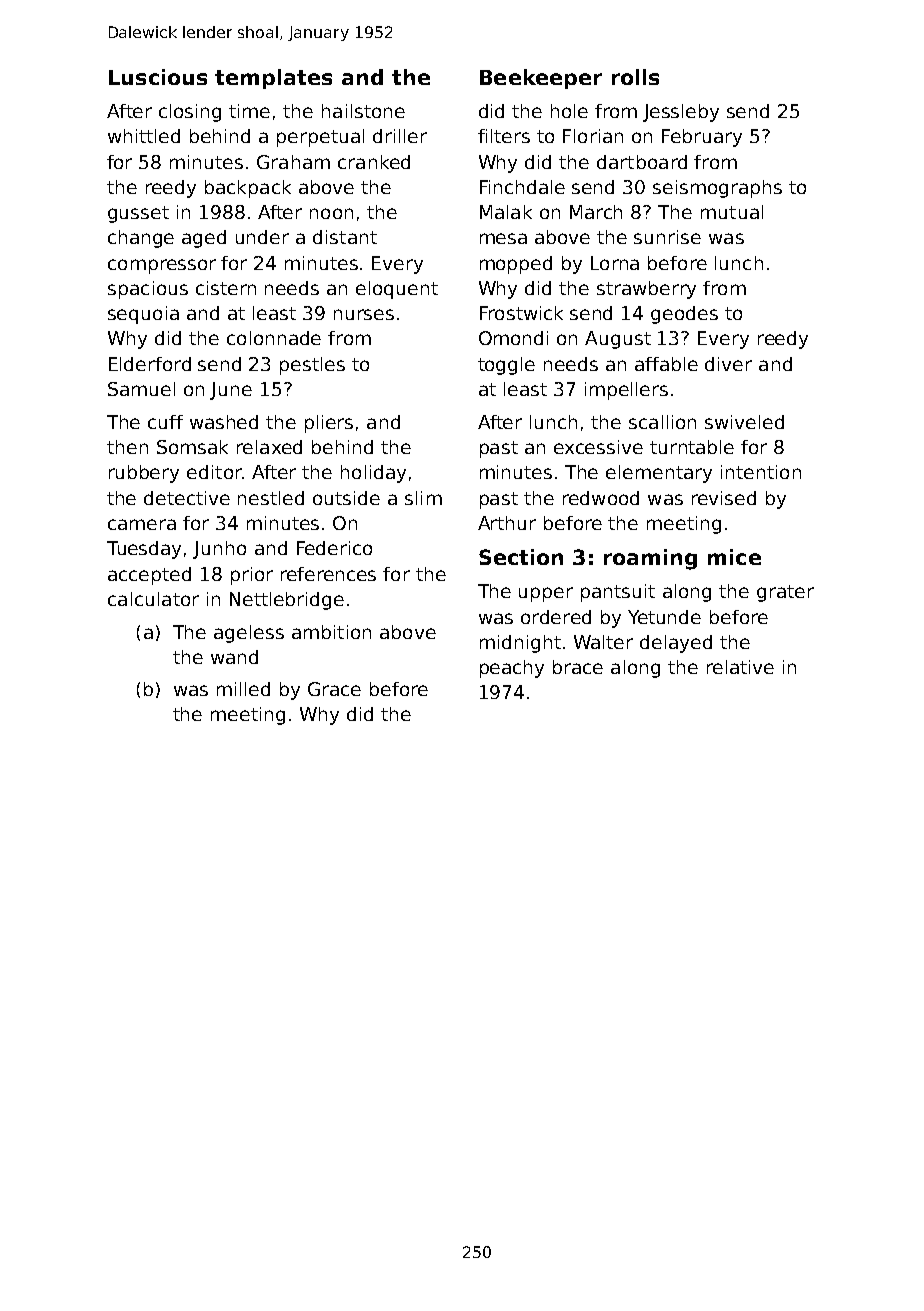 The image size is (924, 1311). What do you see at coordinates (728, 364) in the page?
I see `diver` at bounding box center [728, 364].
